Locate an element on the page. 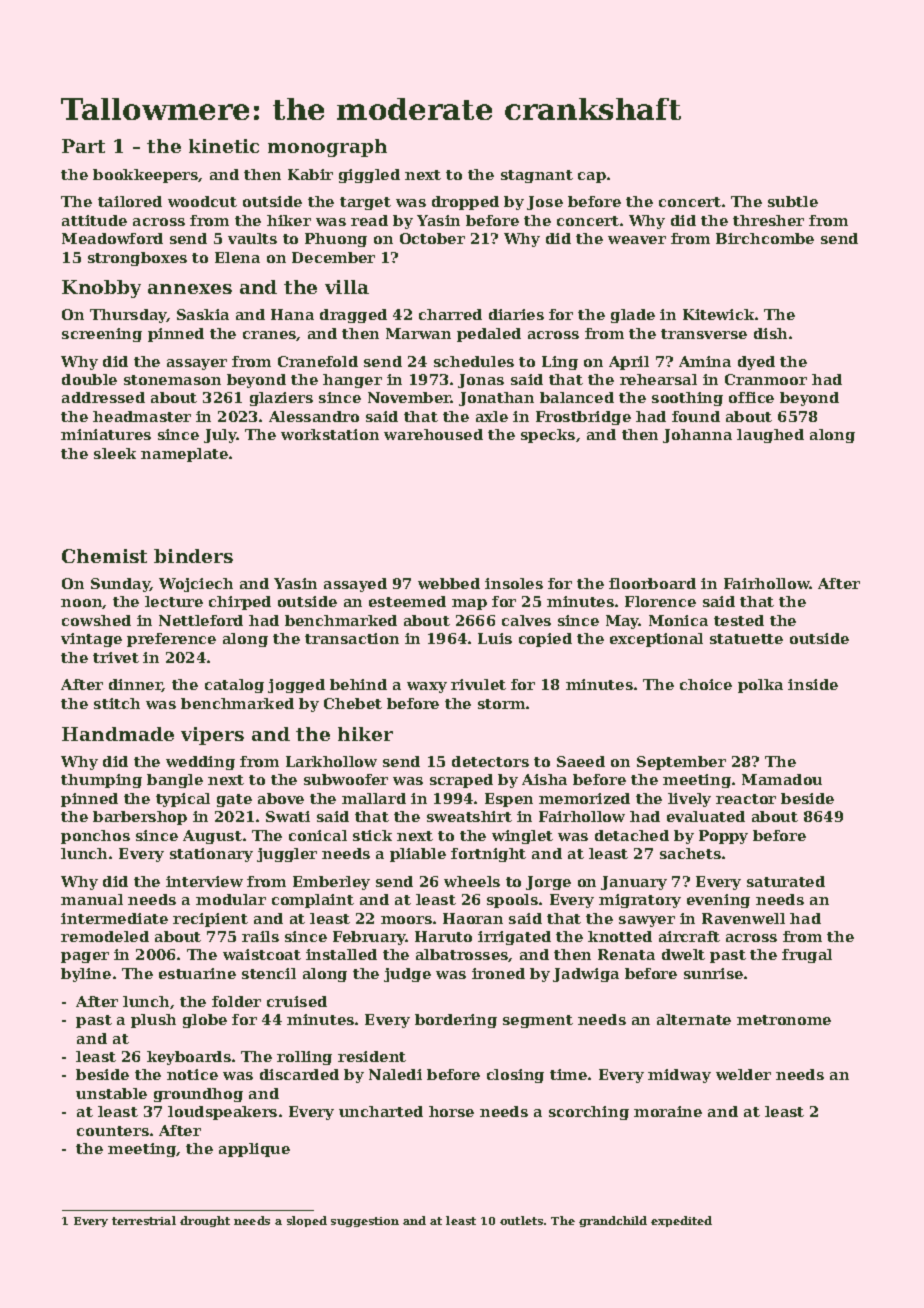 The image size is (924, 1308). dropped is located at coordinates (465, 203).
